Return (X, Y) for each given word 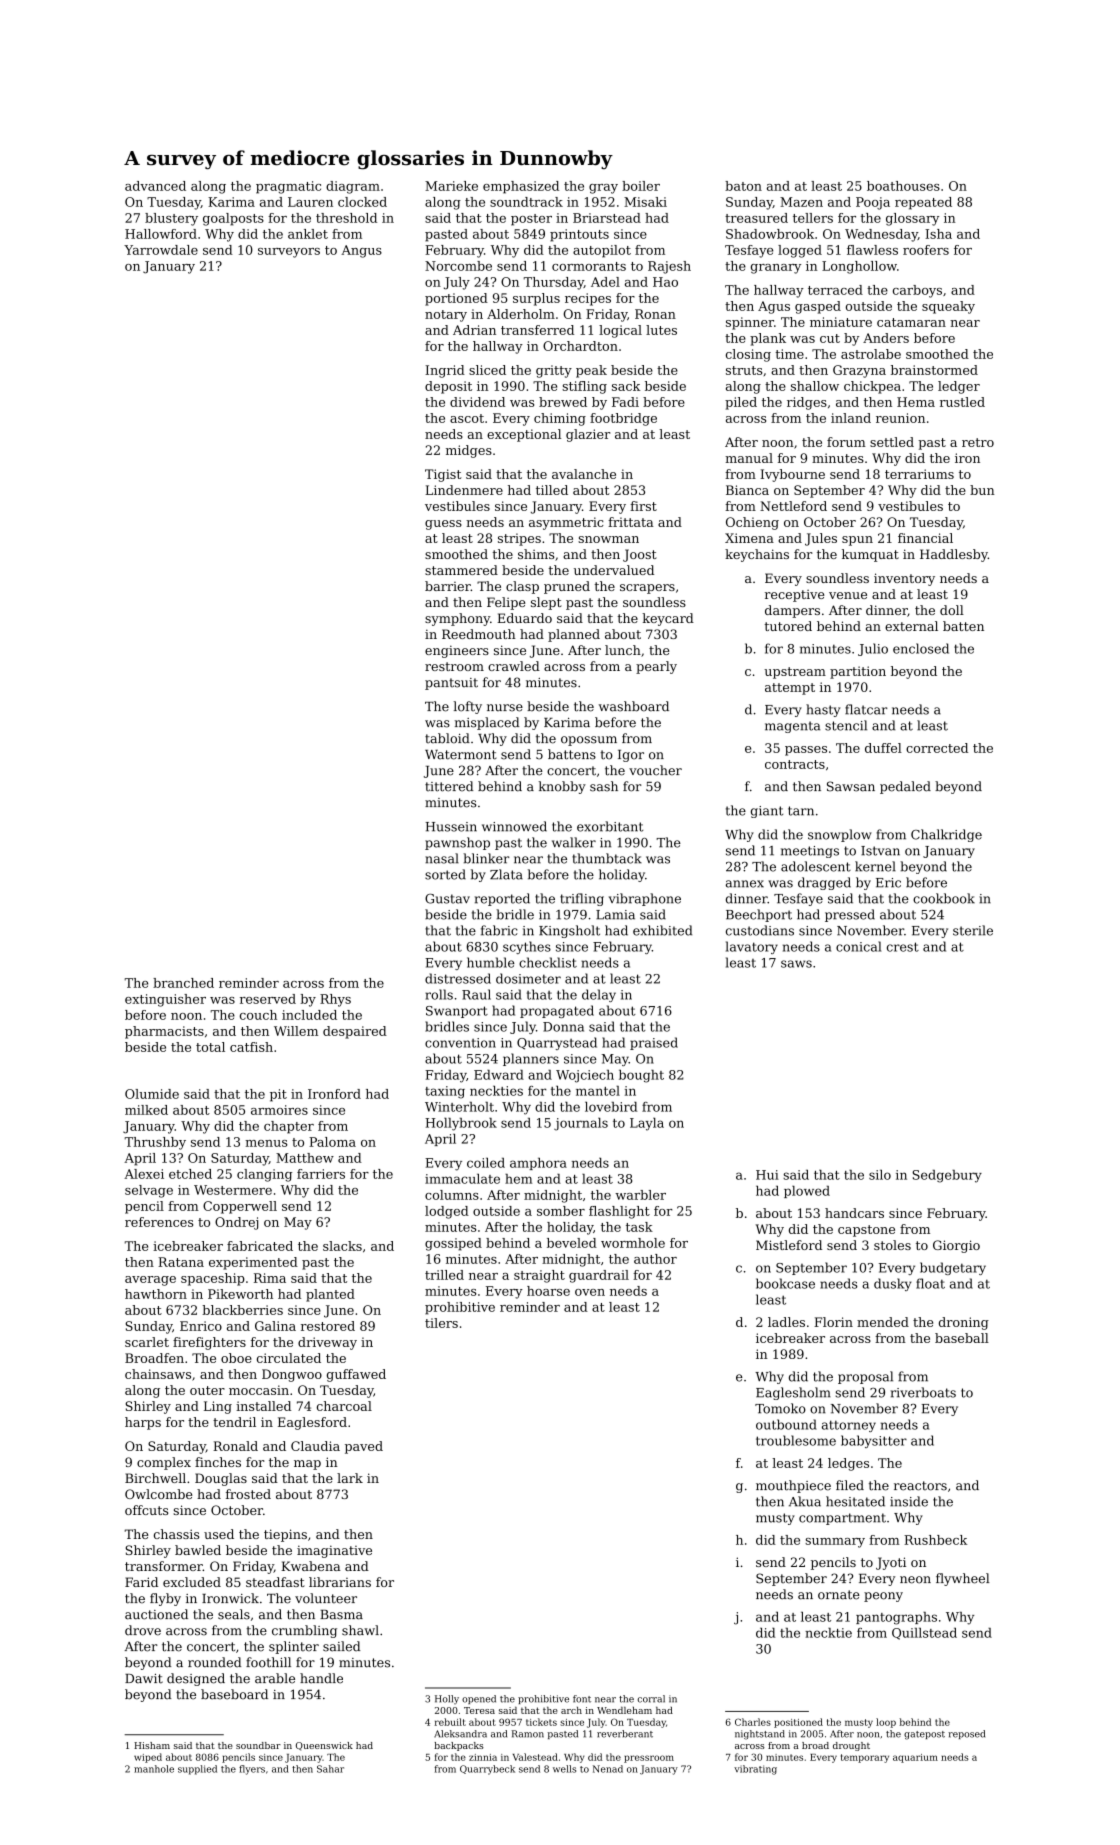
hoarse (548, 1291)
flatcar (866, 709)
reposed (966, 1734)
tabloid (447, 738)
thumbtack (607, 858)
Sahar (330, 1769)
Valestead (535, 1757)
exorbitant (610, 826)
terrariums (919, 474)
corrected (937, 748)
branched (183, 983)
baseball (962, 1338)
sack (626, 386)
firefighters (209, 1343)
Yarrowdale (161, 250)
